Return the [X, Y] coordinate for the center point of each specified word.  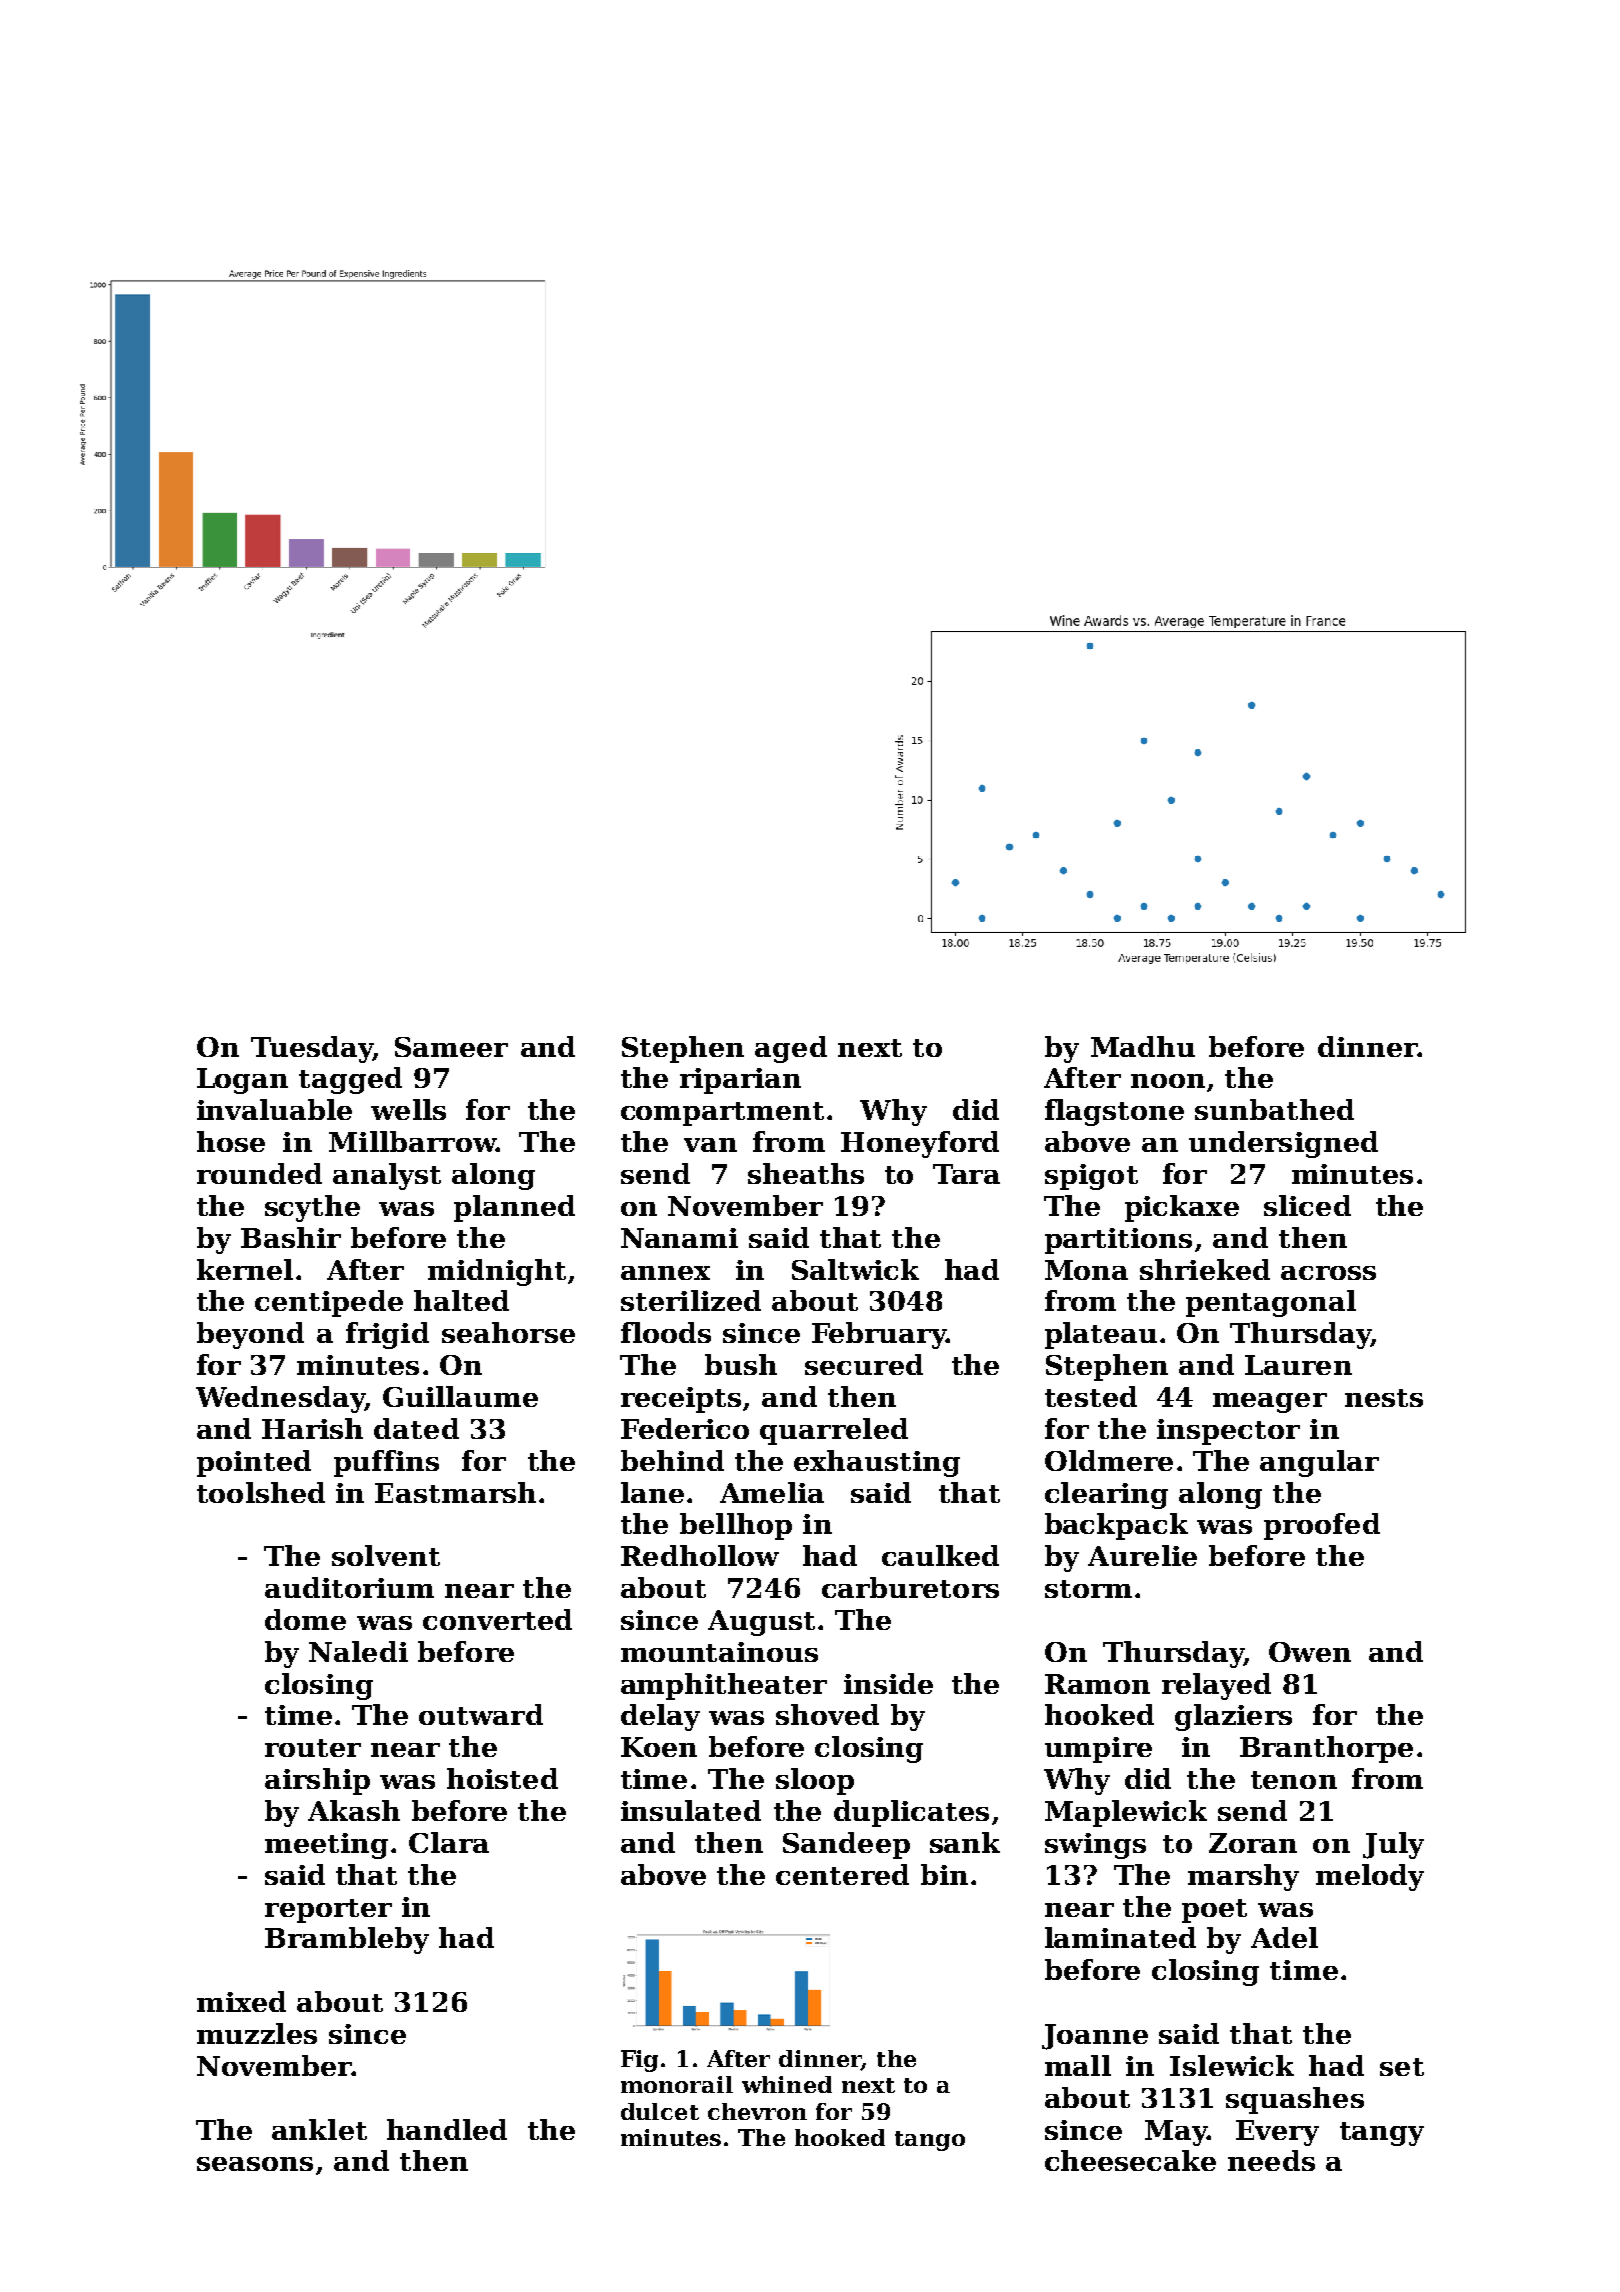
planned [514, 1208]
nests [1384, 1398]
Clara [449, 1842]
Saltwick [855, 1269]
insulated [691, 1810]
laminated [1120, 1937]
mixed [241, 2001]
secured [864, 1364]
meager [1270, 1403]
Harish [312, 1428]
